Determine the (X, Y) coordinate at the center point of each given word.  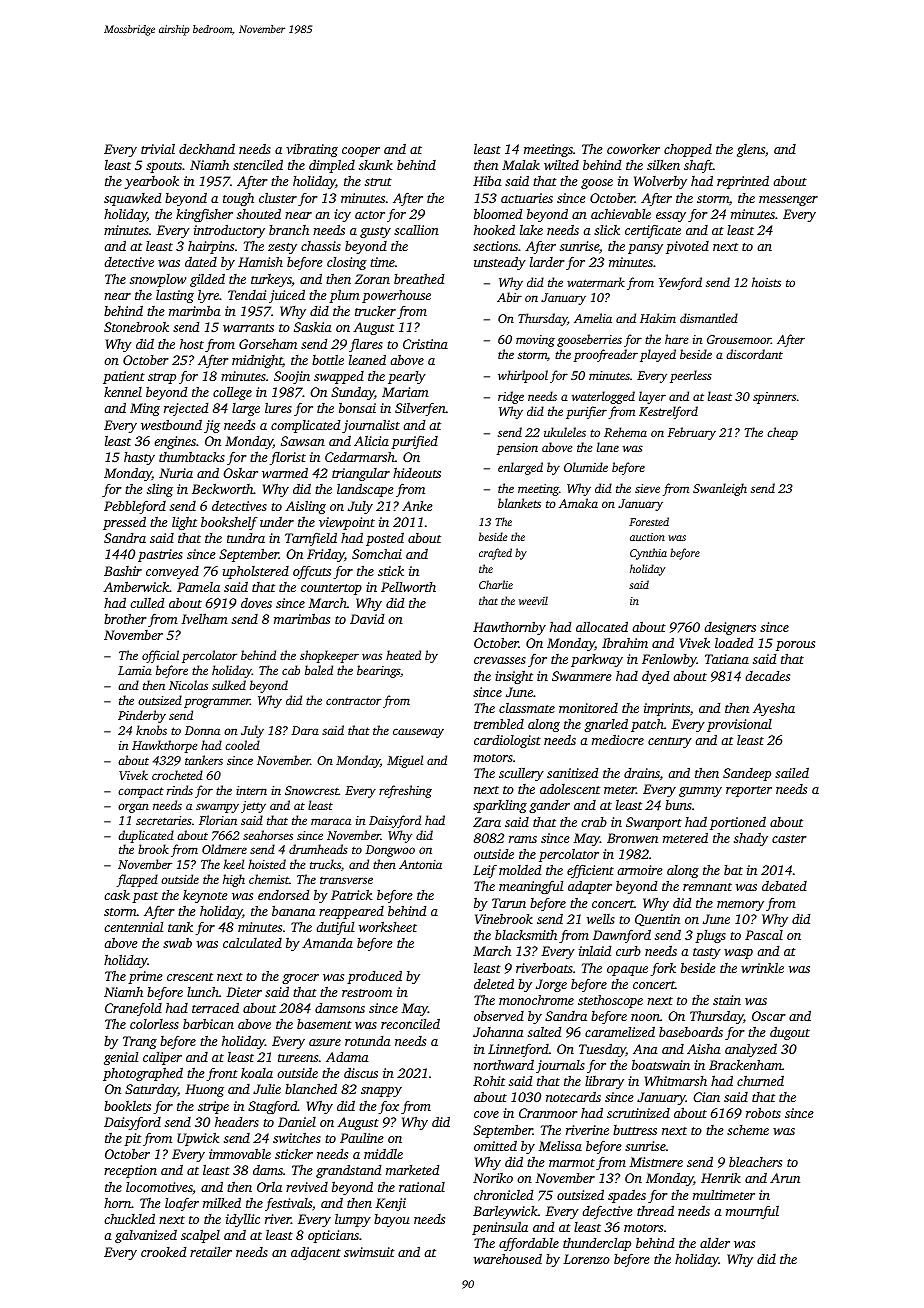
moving (535, 341)
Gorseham (268, 344)
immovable (240, 1153)
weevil (533, 600)
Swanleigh (720, 489)
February (691, 433)
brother (125, 618)
